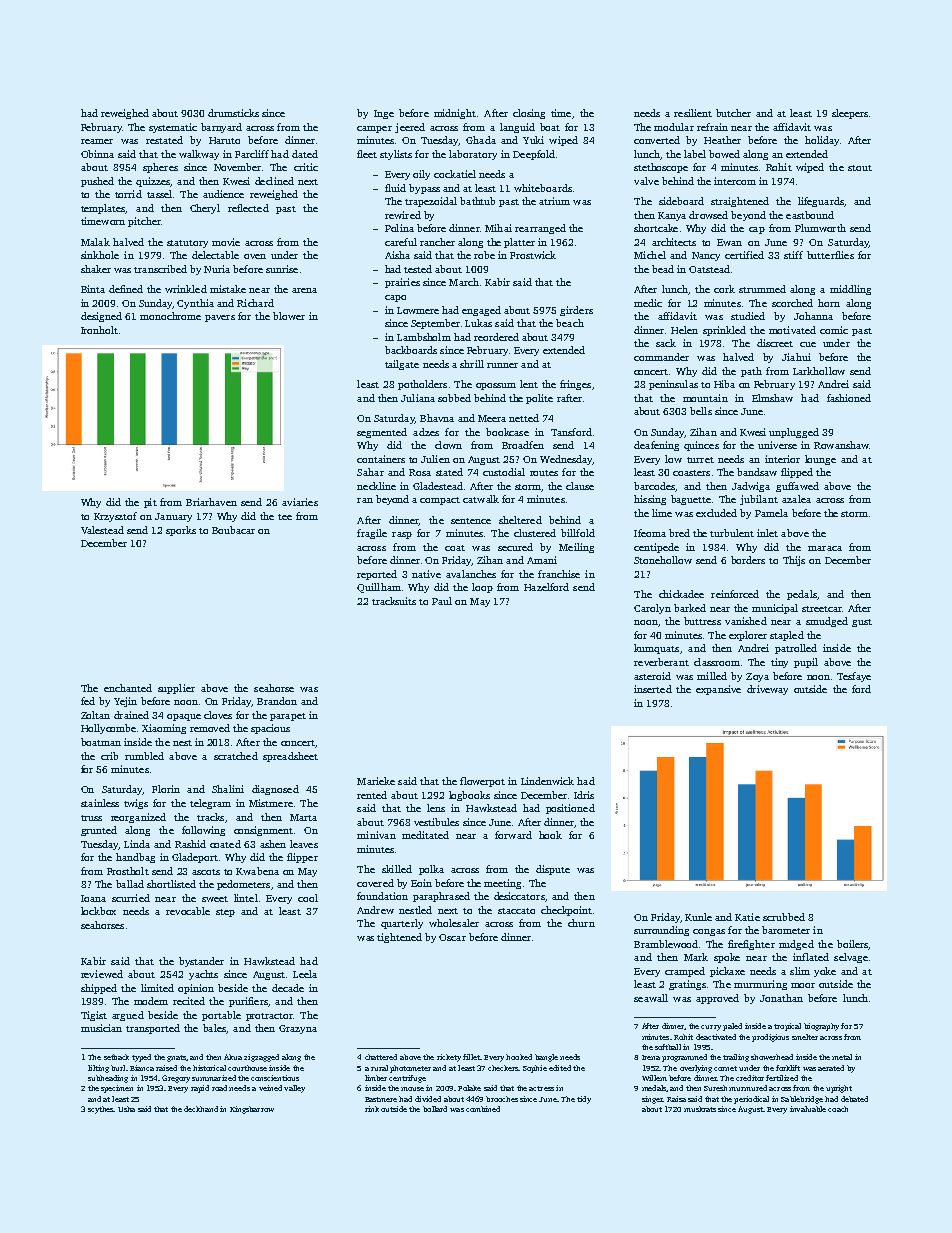 This screenshot has height=1233, width=952. Describe the element at coordinates (126, 1109) in the screenshot. I see `Usha` at that location.
